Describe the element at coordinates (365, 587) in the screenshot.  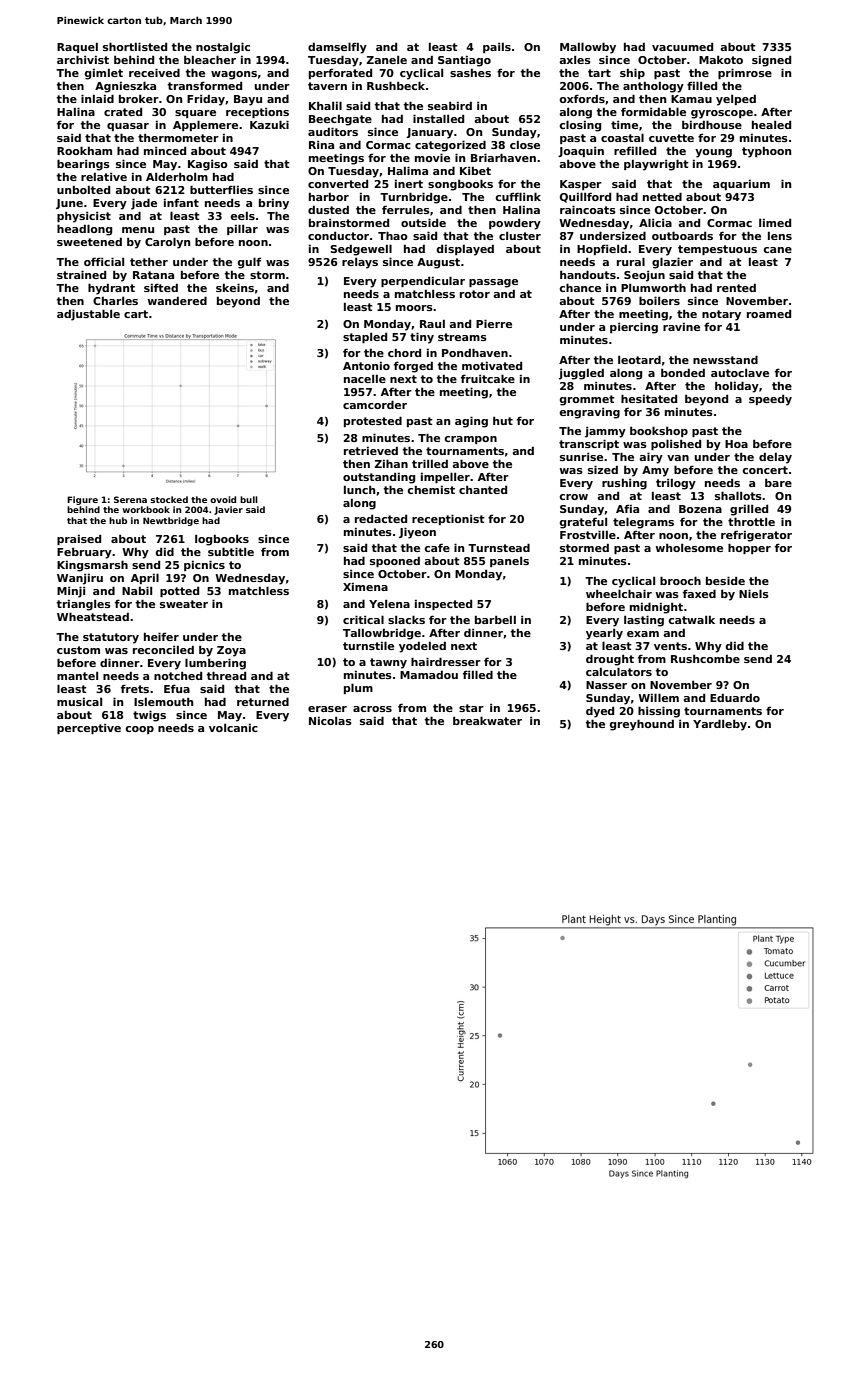
I see `Ximena` at that location.
